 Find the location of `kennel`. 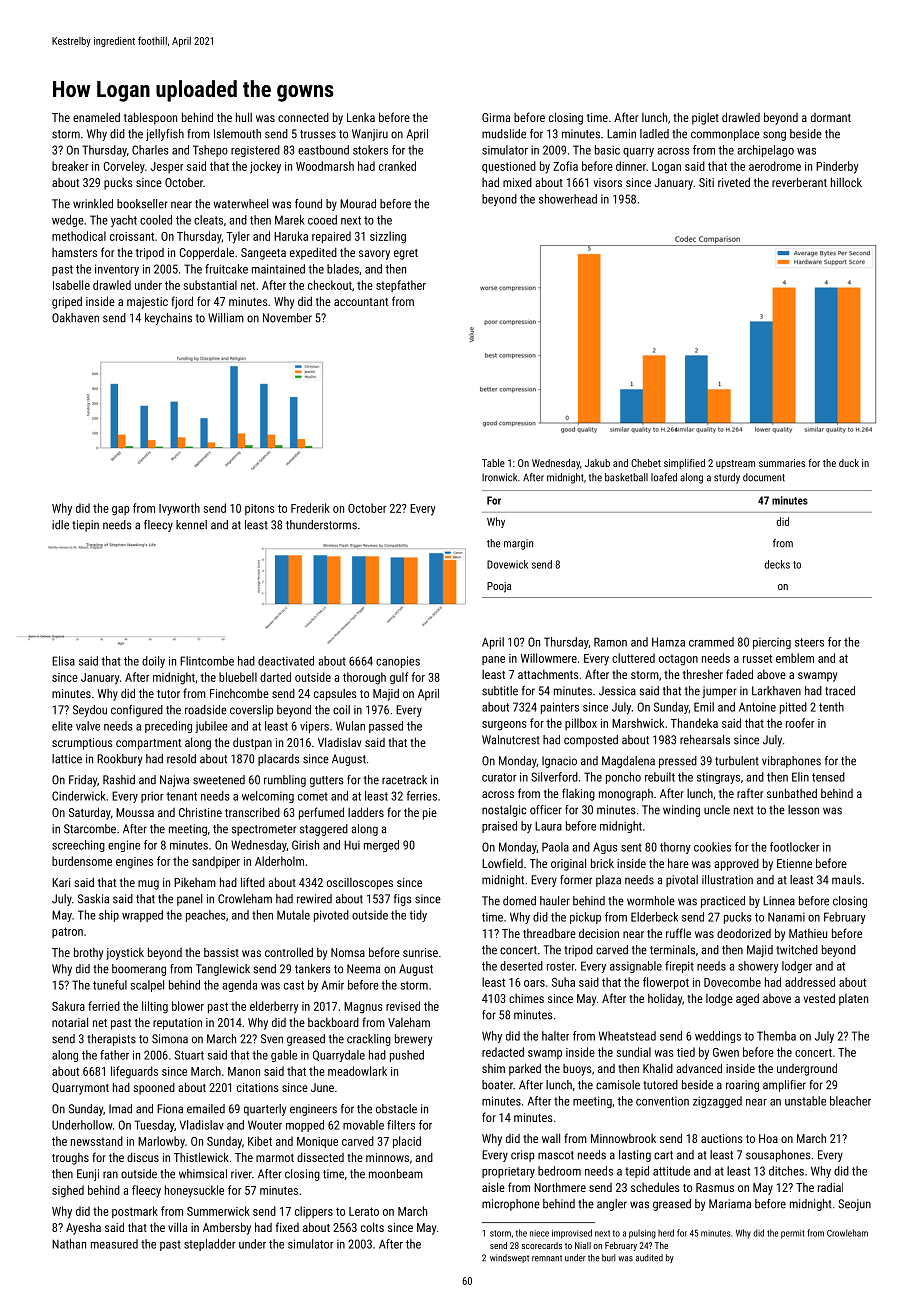

kennel is located at coordinates (191, 525).
